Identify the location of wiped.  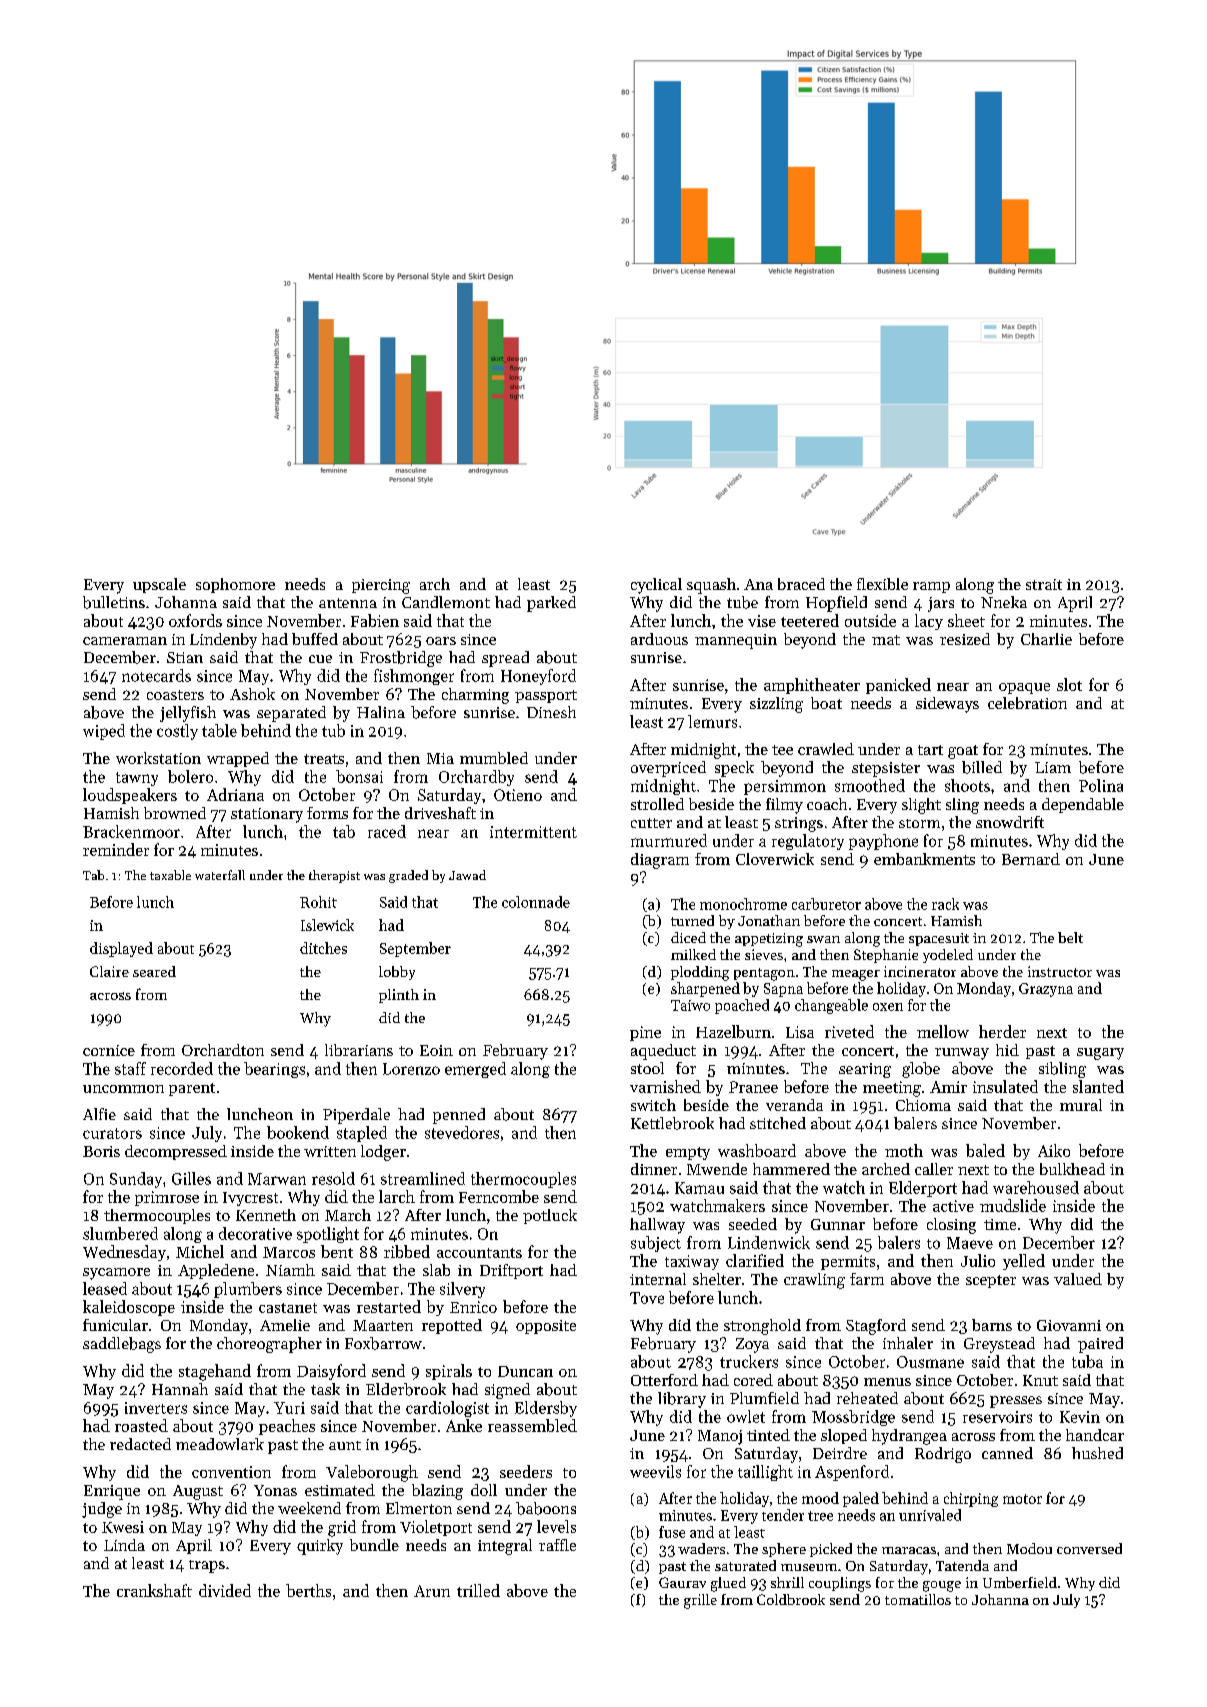
(104, 732).
